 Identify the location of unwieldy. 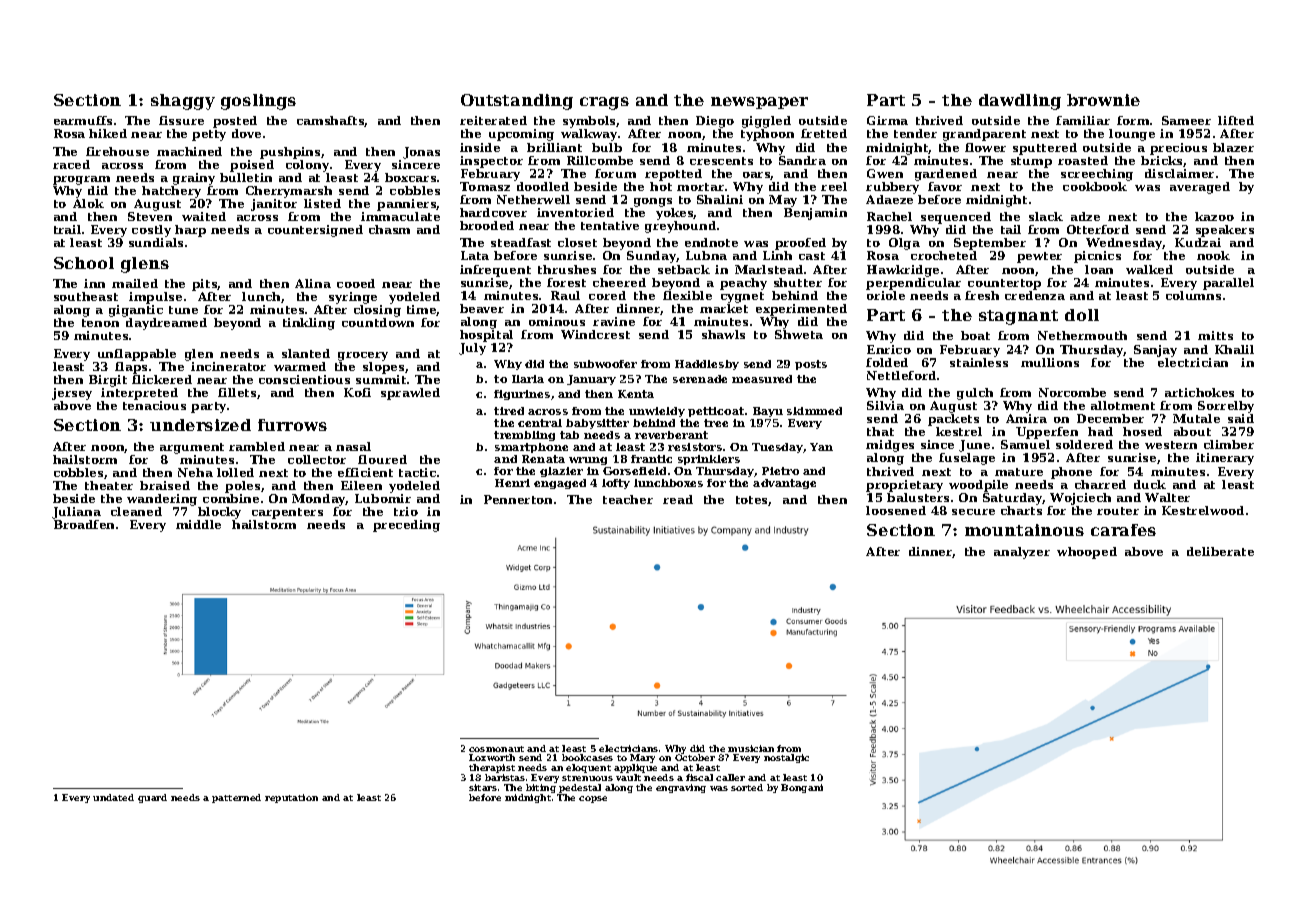
(657, 412).
